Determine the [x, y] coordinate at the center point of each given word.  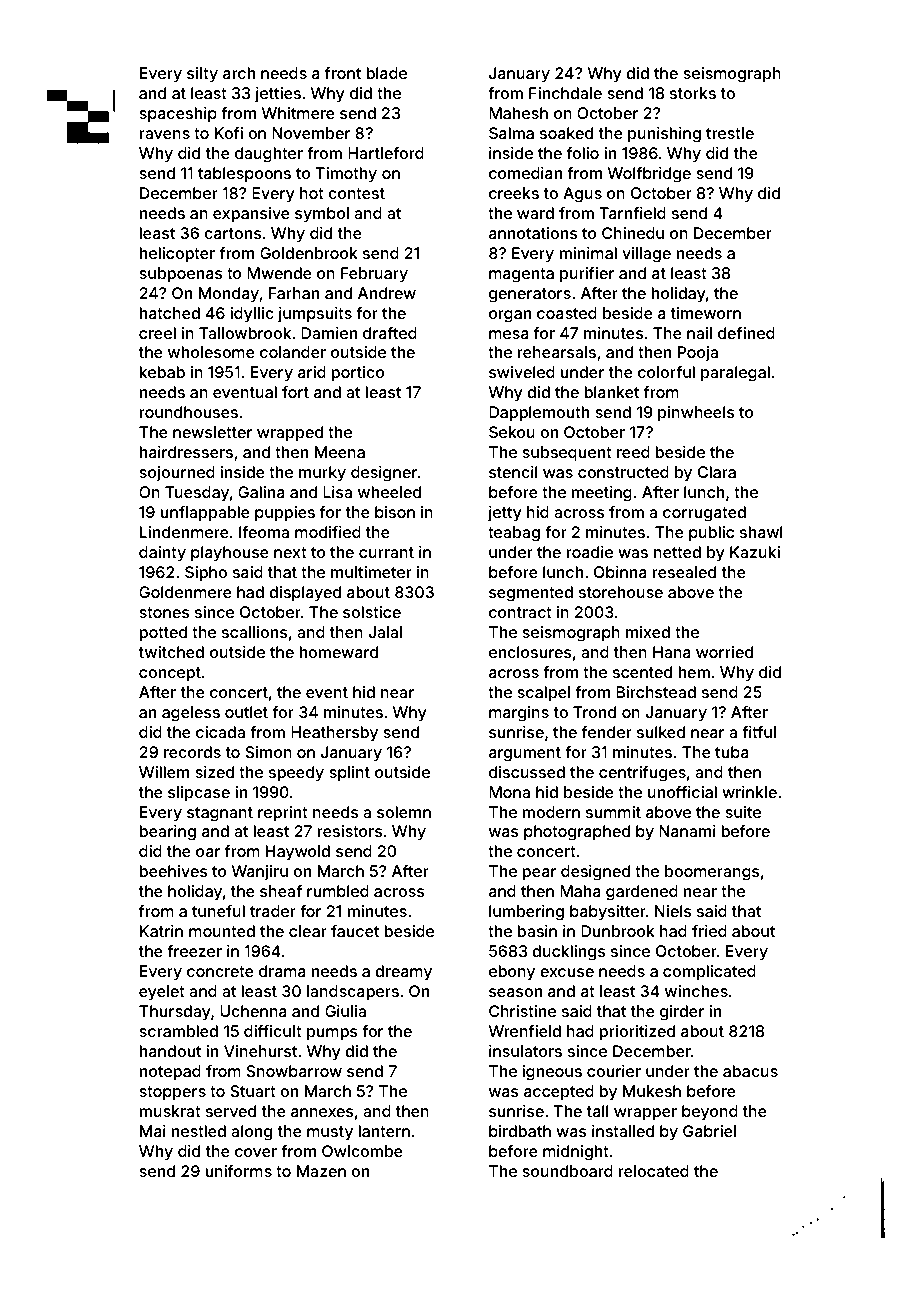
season [515, 992]
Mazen [321, 1171]
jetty [505, 514]
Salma [511, 133]
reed [633, 452]
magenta [521, 275]
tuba [732, 752]
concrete [220, 971]
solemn [404, 812]
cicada [220, 732]
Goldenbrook [309, 253]
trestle [730, 133]
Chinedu [633, 233]
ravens [164, 134]
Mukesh [652, 1091]
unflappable [205, 513]
